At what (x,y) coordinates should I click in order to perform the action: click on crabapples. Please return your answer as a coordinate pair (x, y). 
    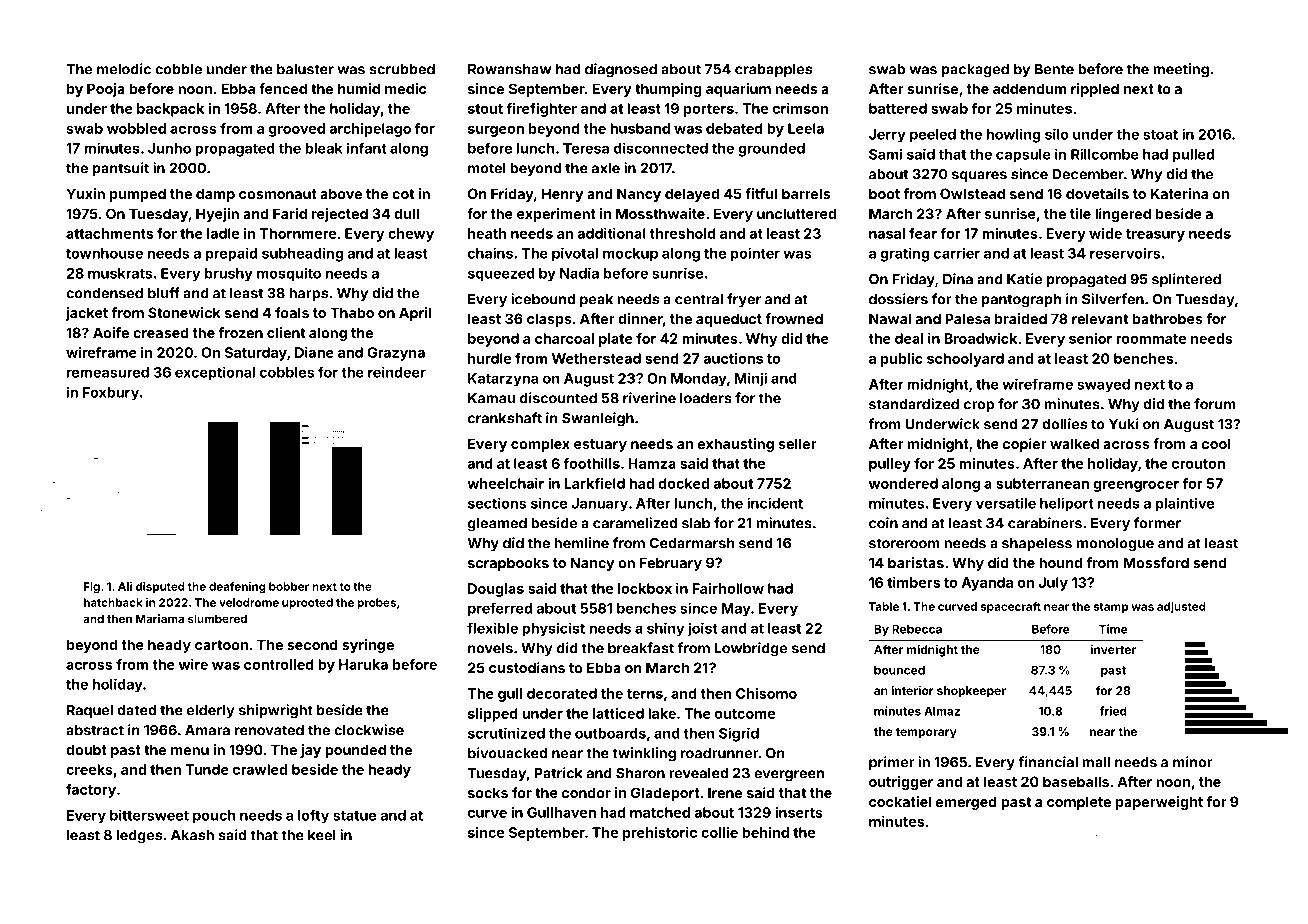
    Looking at the image, I should click on (773, 70).
